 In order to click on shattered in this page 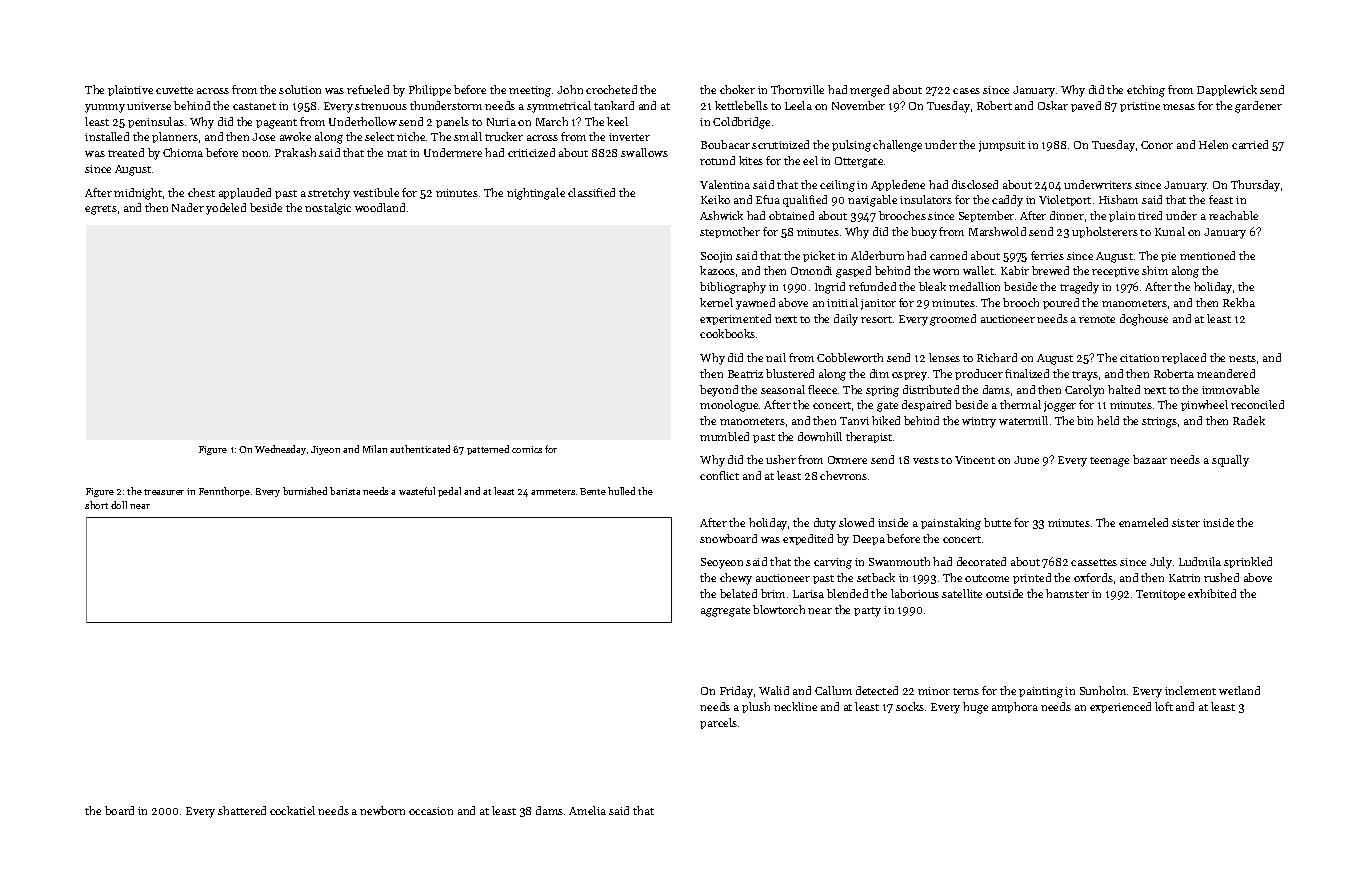, I will do `click(242, 810)`.
